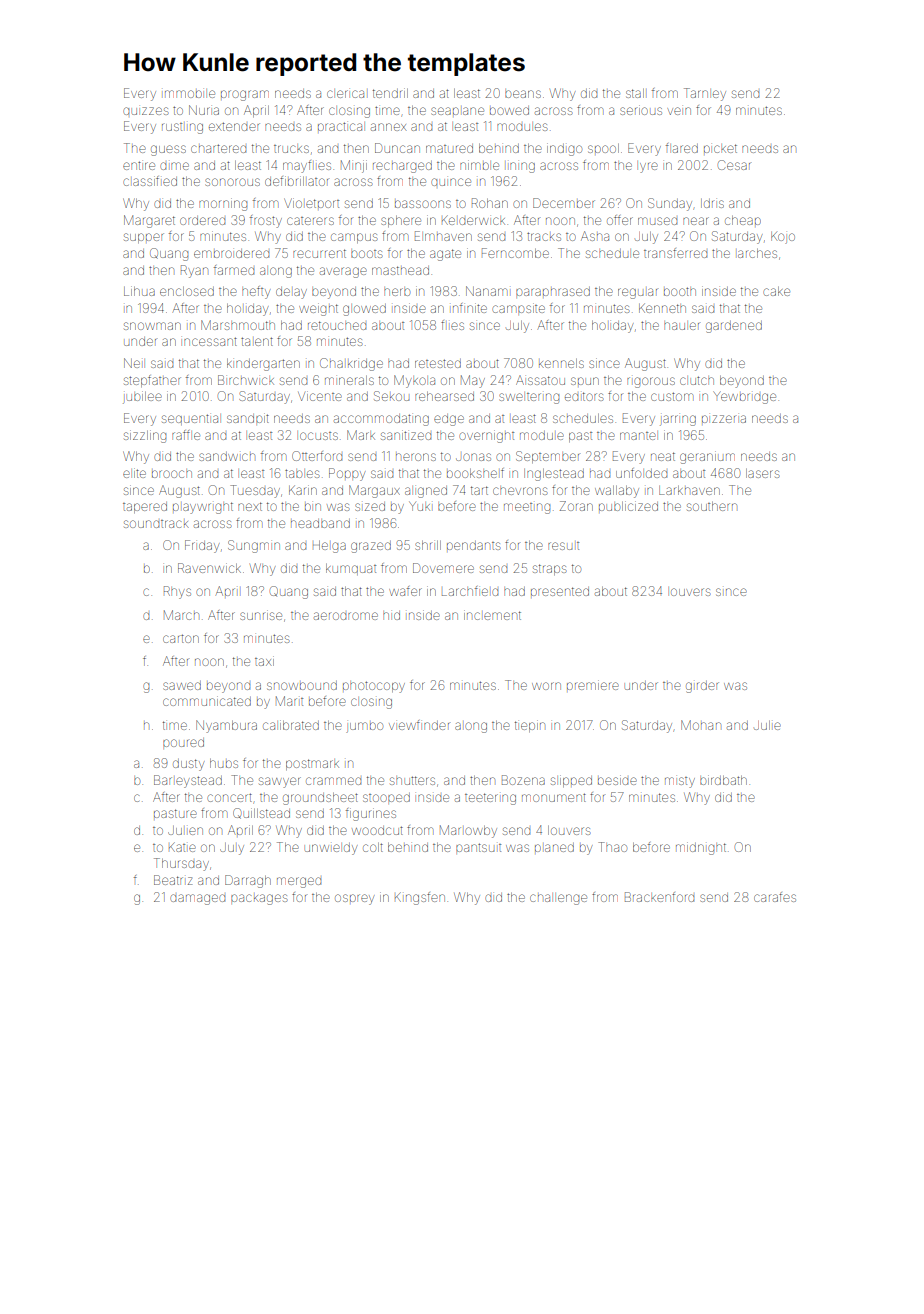  I want to click on beans, so click(523, 94).
